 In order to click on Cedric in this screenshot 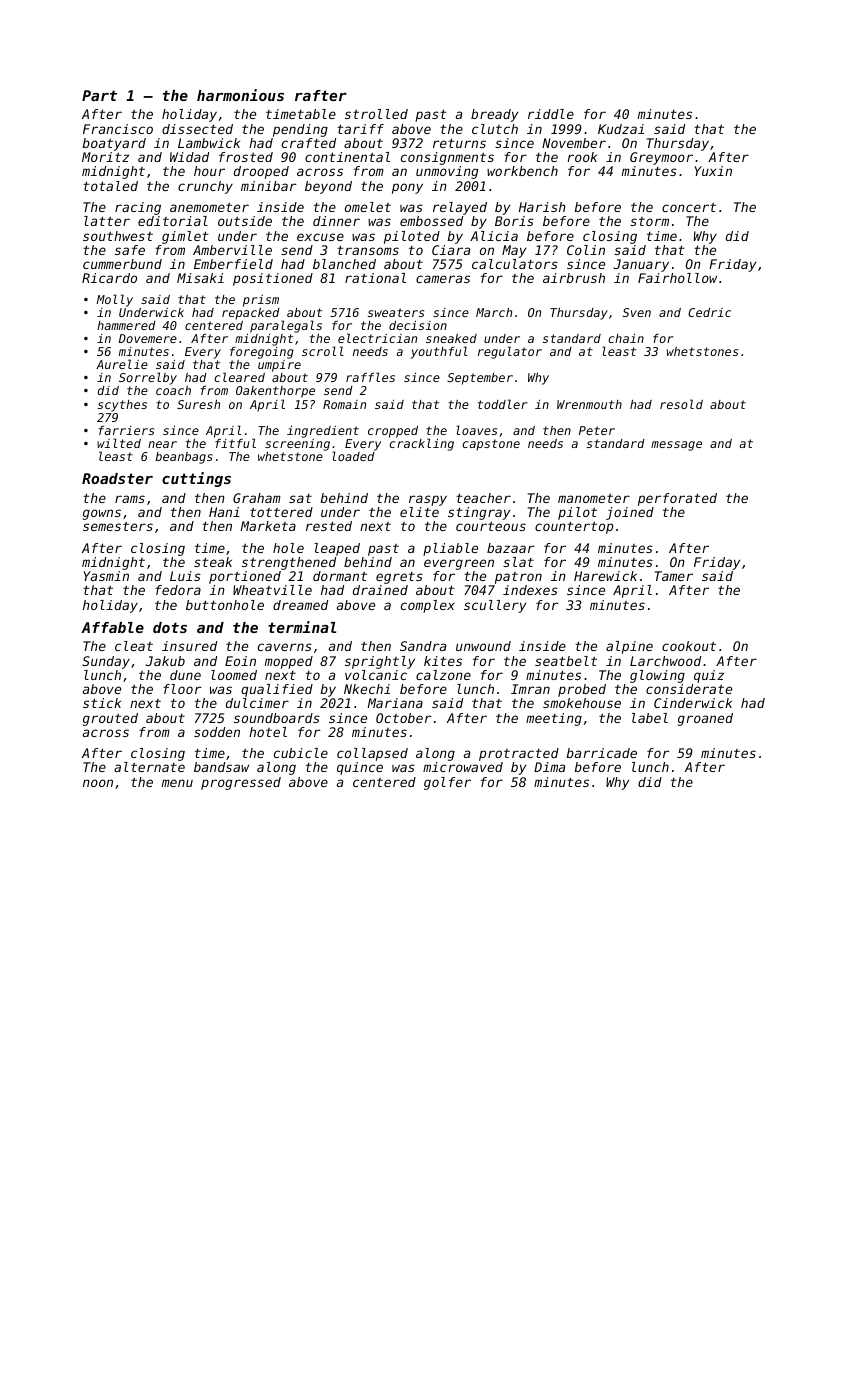, I will do `click(709, 312)`.
